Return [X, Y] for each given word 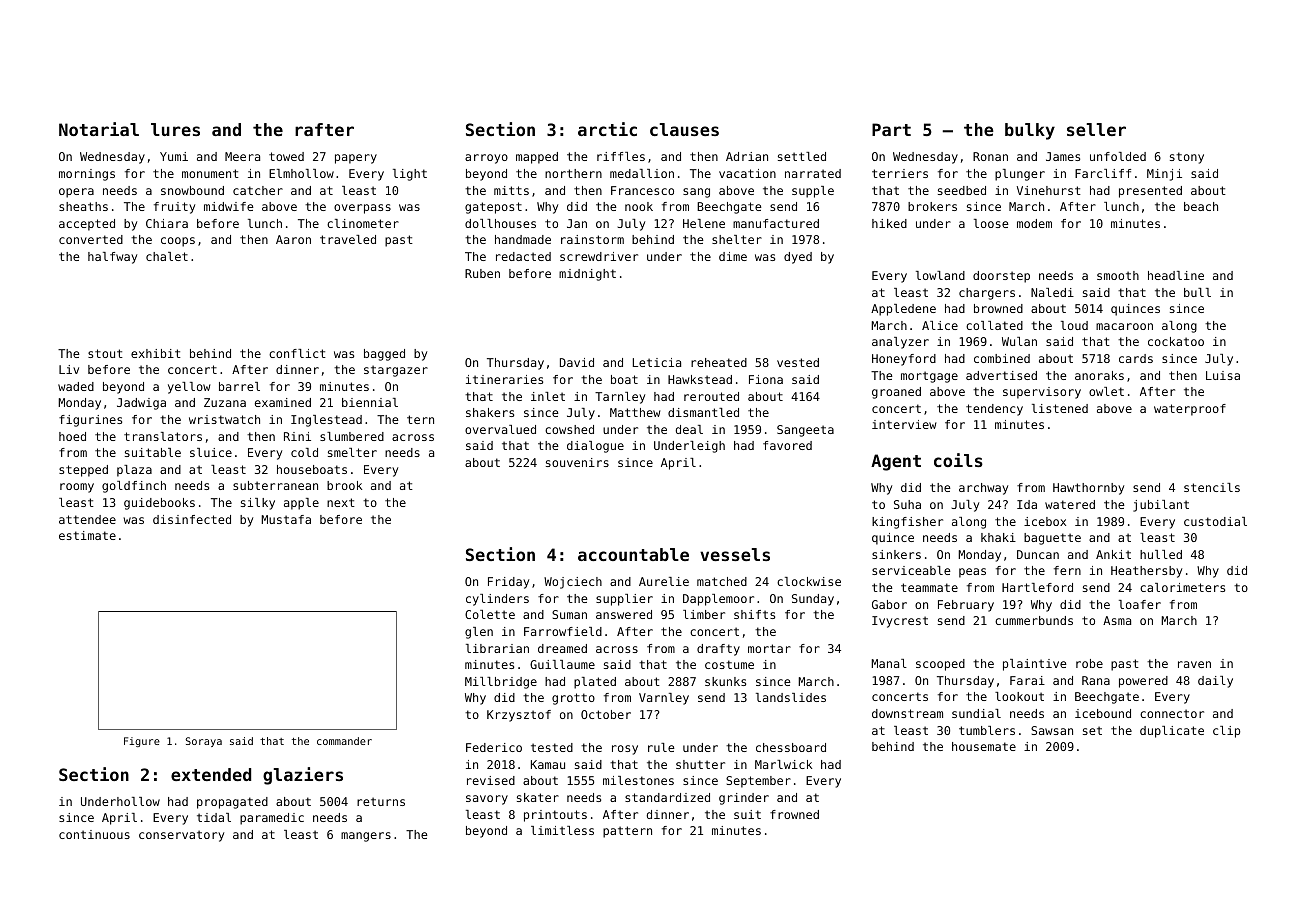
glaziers [303, 776]
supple [813, 192]
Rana [1096, 680]
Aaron [293, 239]
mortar [769, 648]
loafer [1140, 604]
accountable [633, 554]
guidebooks [159, 504]
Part [891, 129]
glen [479, 633]
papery [356, 159]
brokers [932, 206]
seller [1096, 129]
